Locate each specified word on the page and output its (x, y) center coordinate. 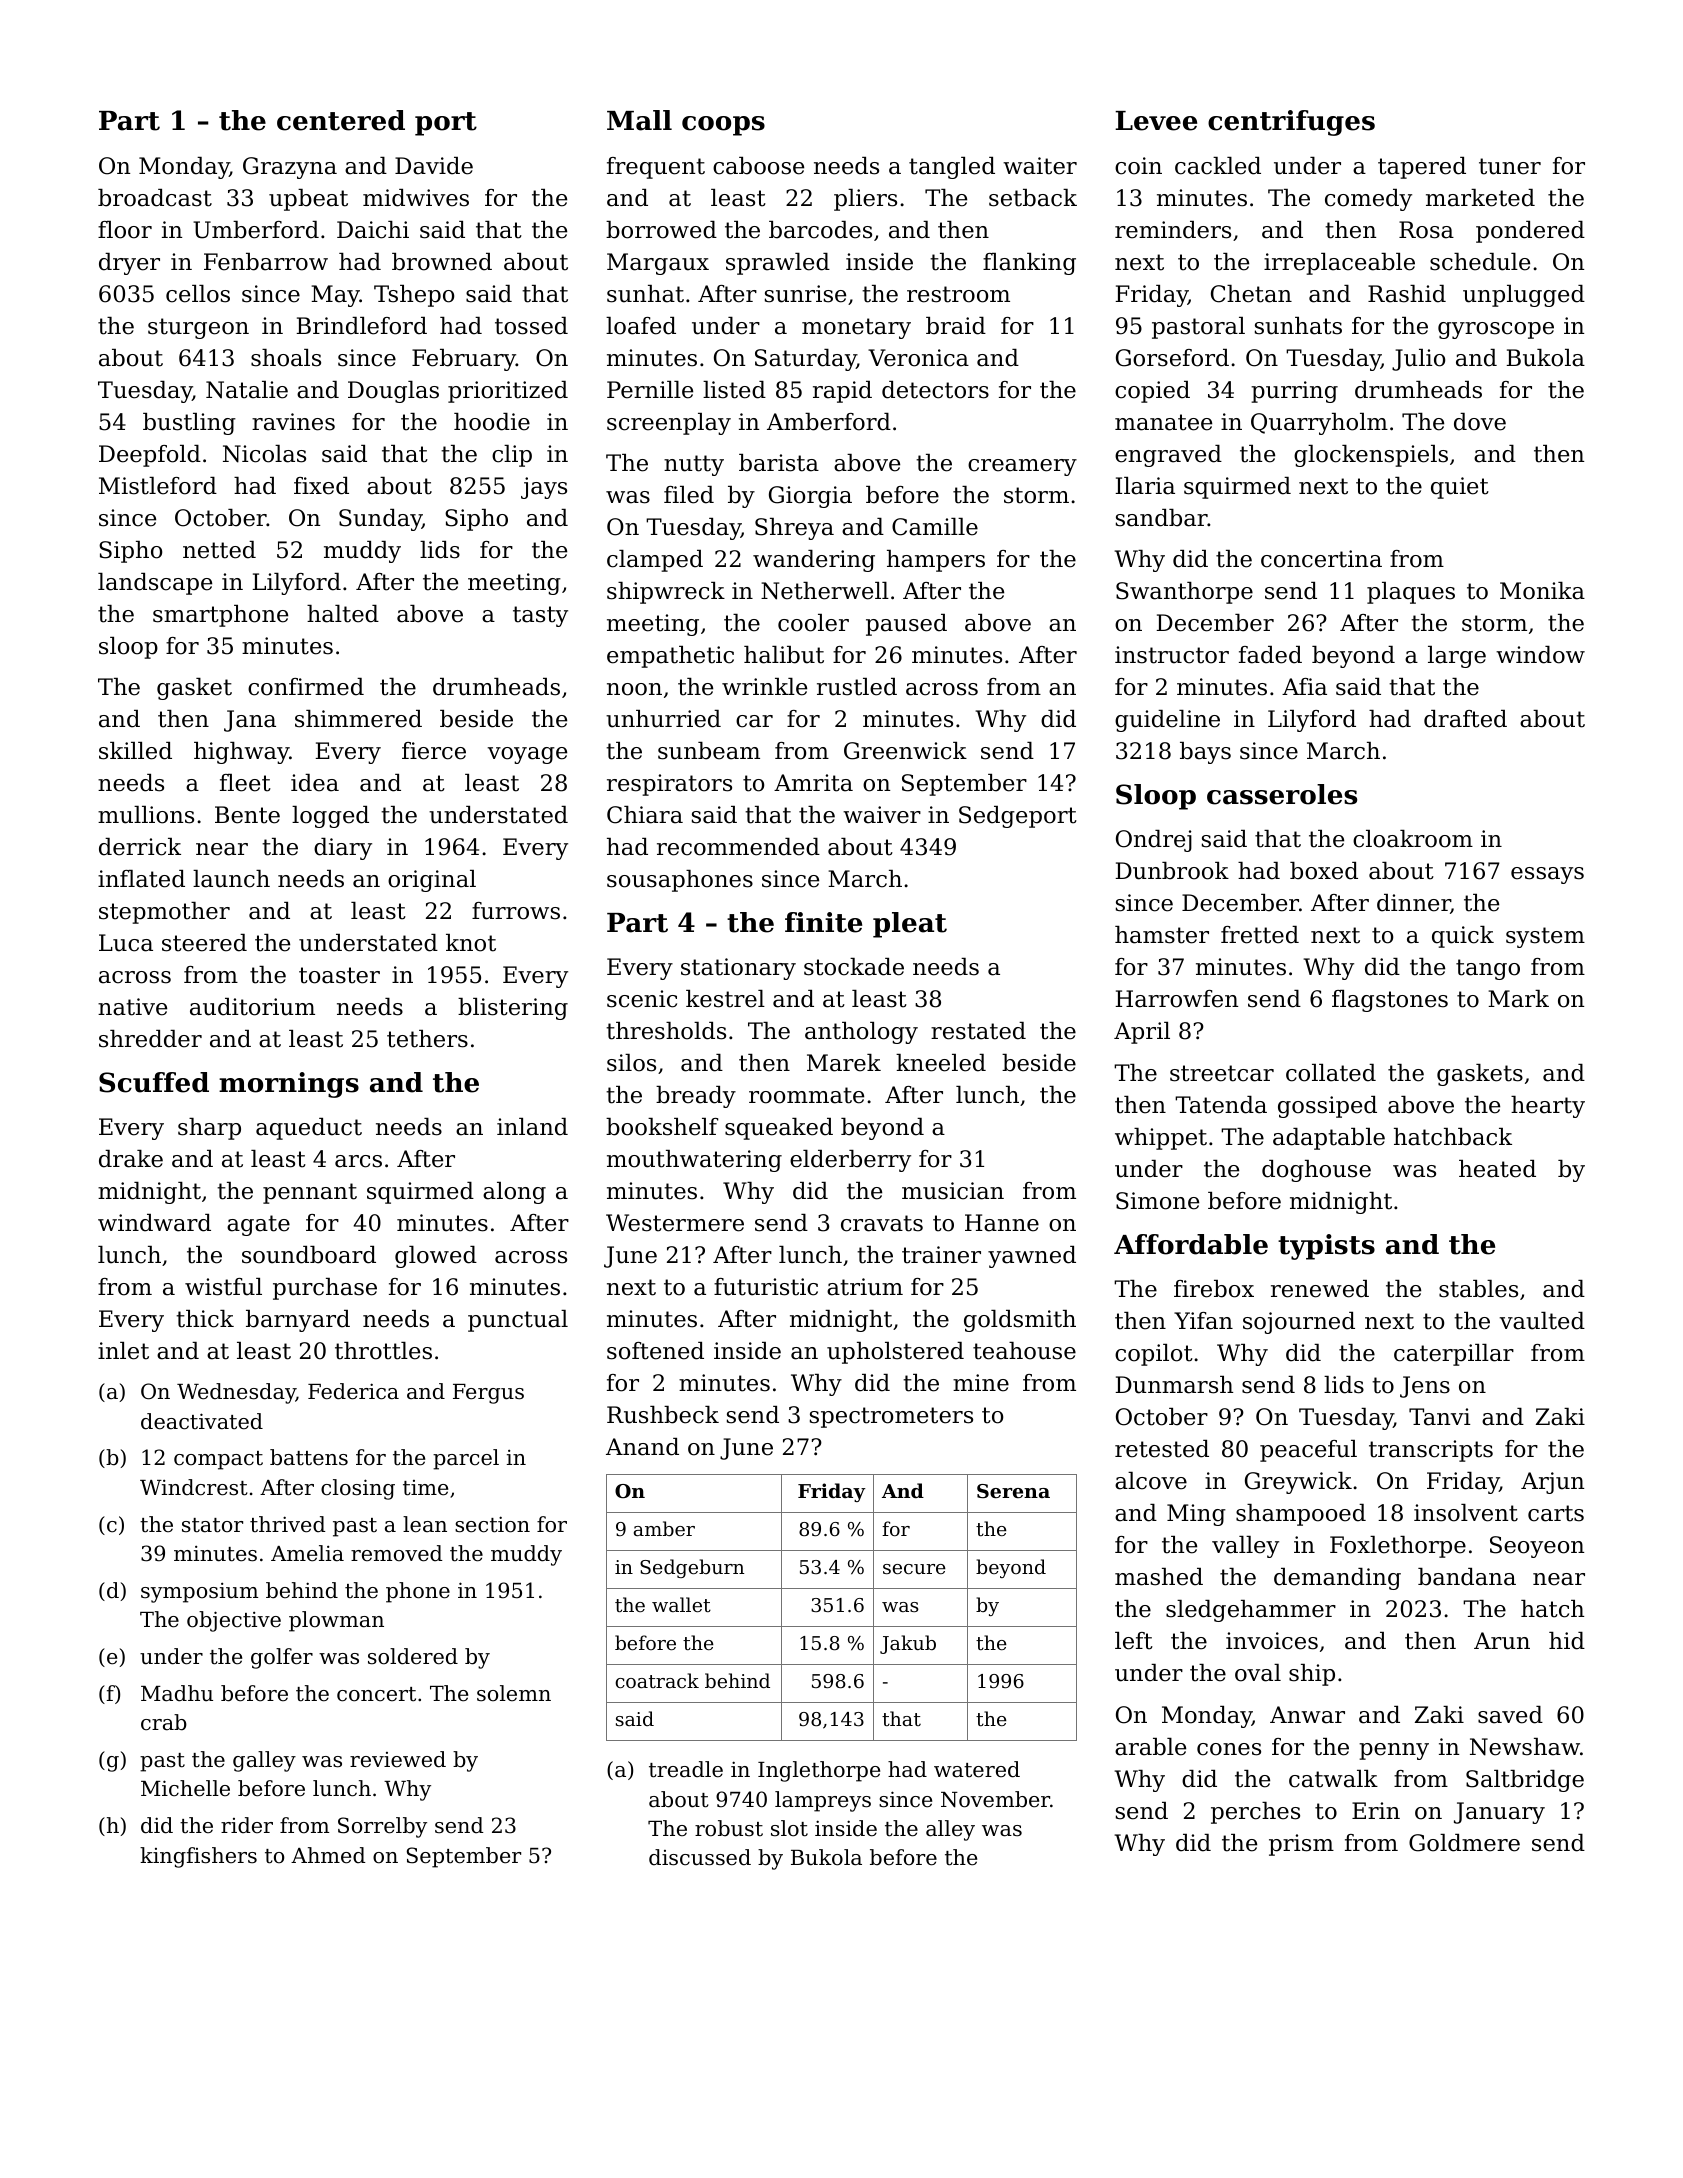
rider (247, 1825)
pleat (910, 925)
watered (977, 1769)
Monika (1542, 591)
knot (471, 943)
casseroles (1282, 794)
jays (544, 488)
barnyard (298, 1321)
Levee (1156, 121)
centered (341, 120)
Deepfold (150, 456)
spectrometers (891, 1417)
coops (723, 126)
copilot (1154, 1355)
